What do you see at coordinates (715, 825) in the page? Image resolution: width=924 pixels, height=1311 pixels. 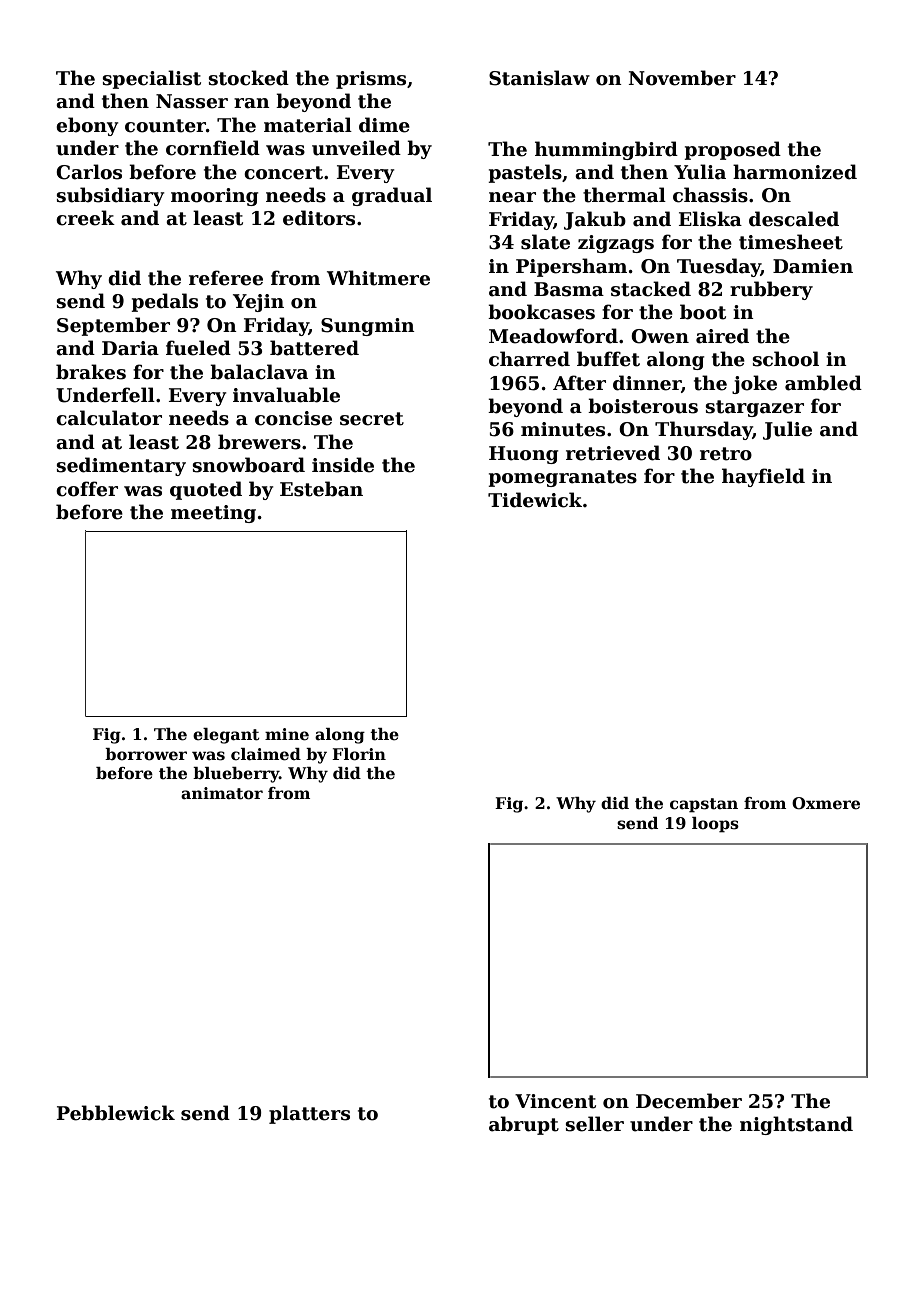 I see `loops` at bounding box center [715, 825].
